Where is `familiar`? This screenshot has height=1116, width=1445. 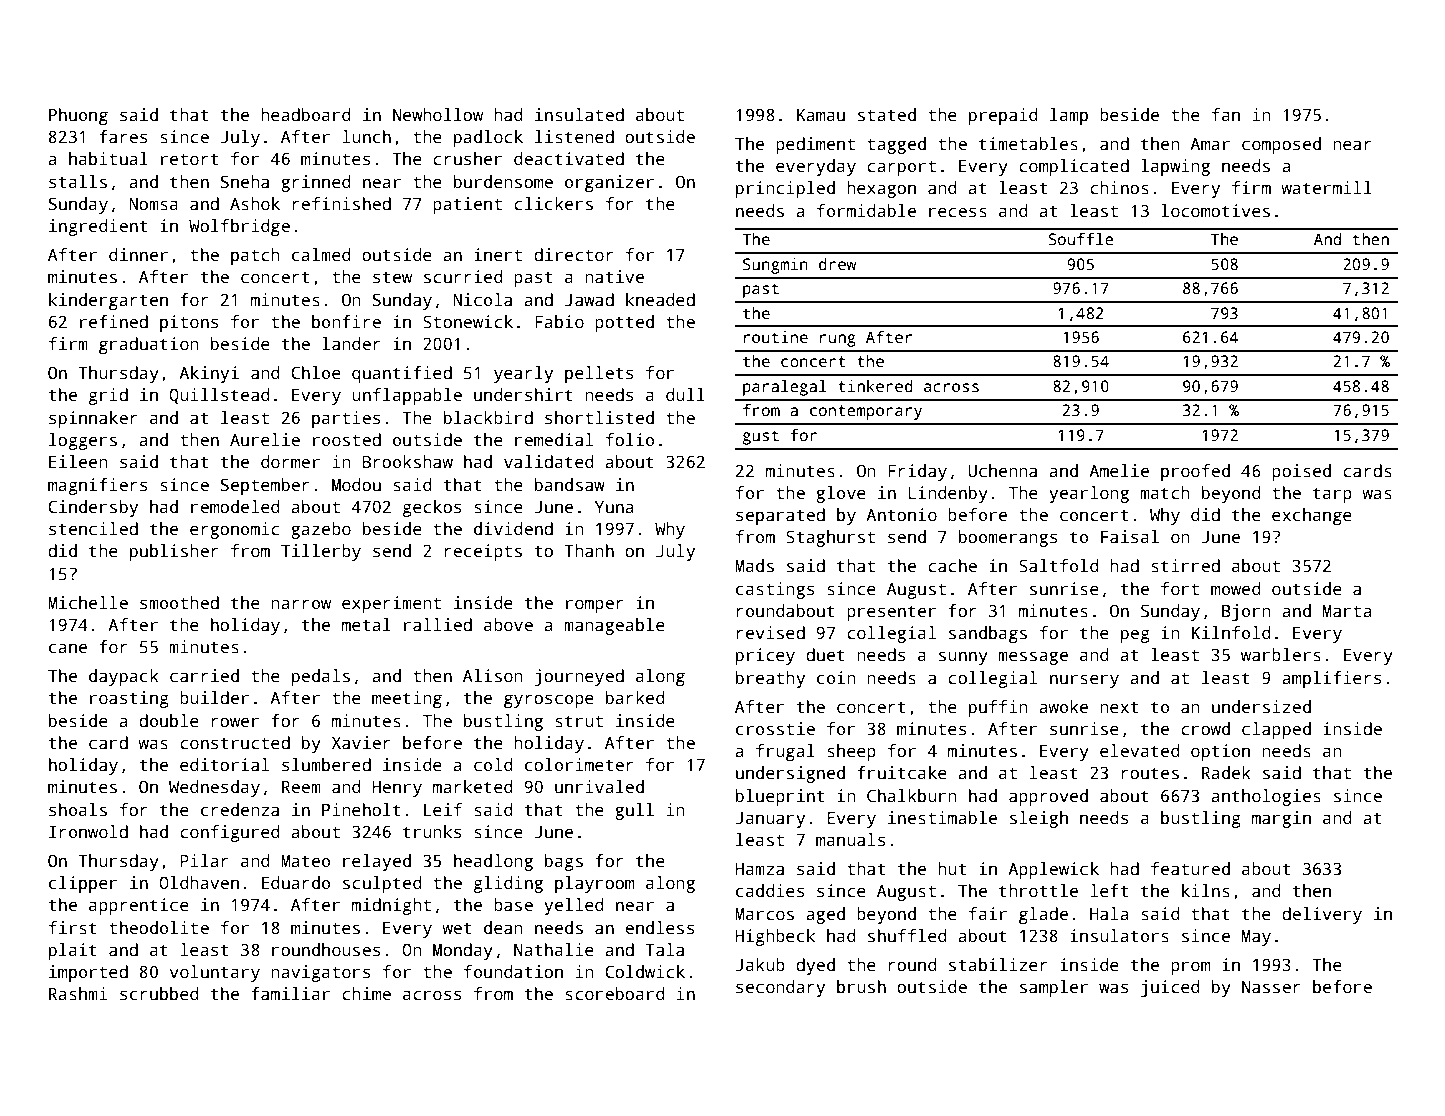
familiar is located at coordinates (290, 994).
